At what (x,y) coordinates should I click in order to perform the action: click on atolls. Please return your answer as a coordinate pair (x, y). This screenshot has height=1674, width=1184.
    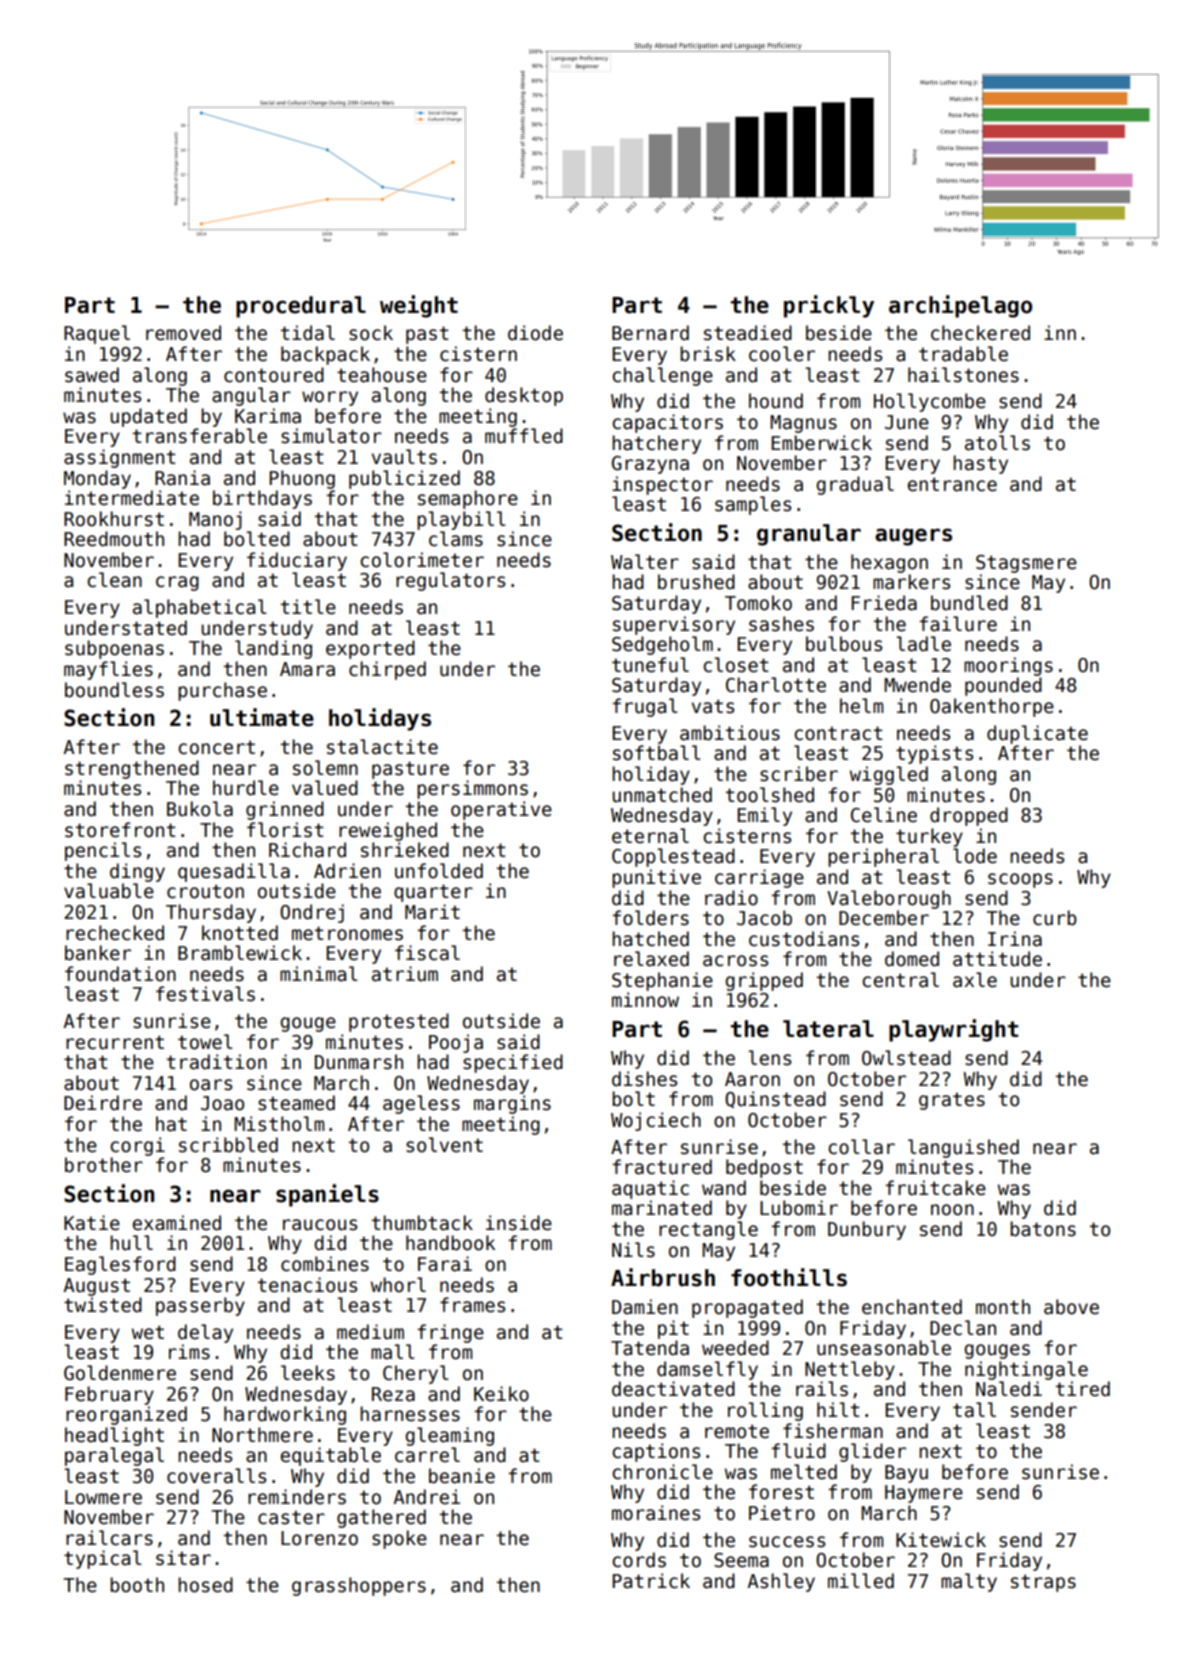
    Looking at the image, I should click on (997, 443).
